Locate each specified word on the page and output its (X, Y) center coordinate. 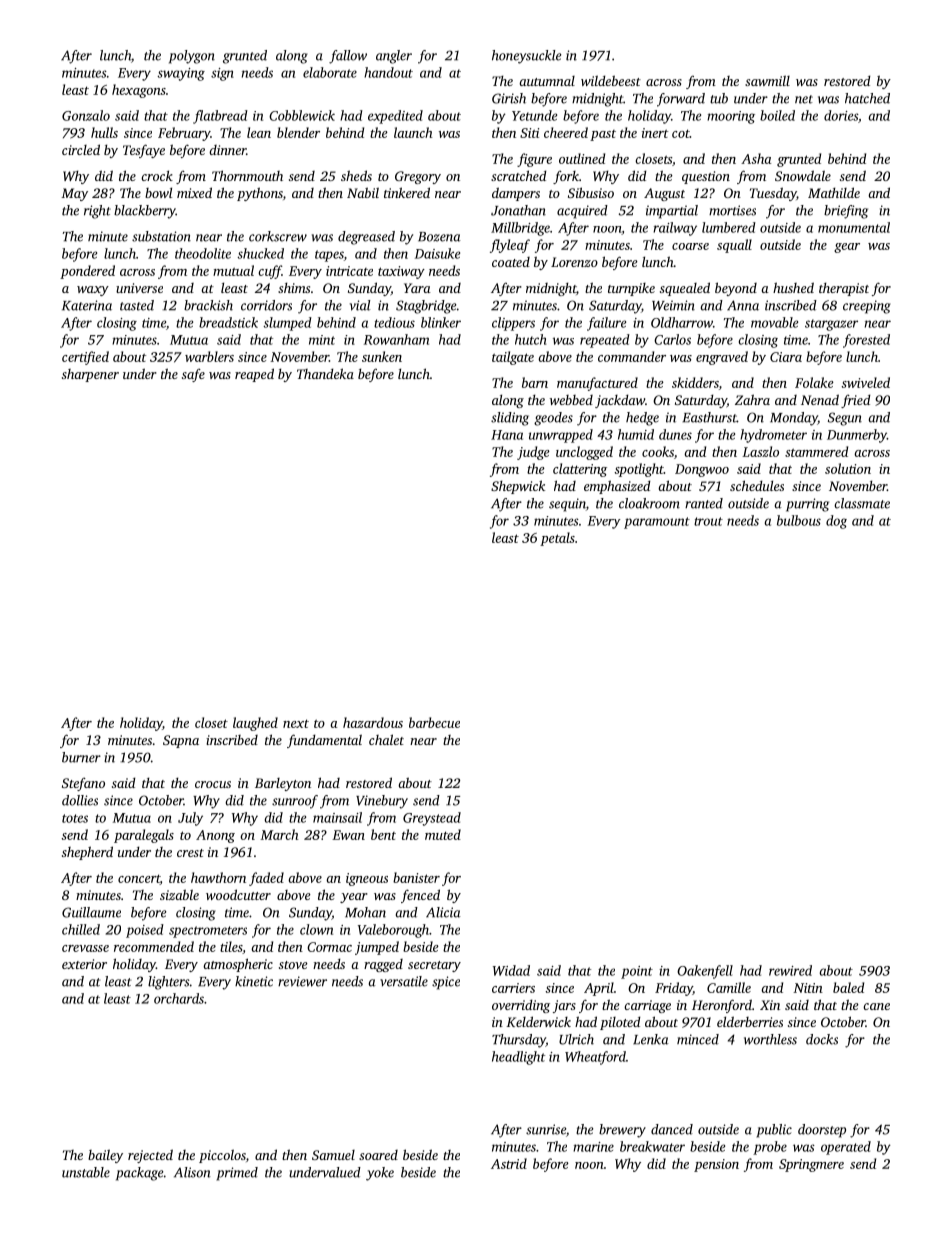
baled (848, 987)
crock (157, 175)
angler (394, 57)
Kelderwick (538, 1021)
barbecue (434, 722)
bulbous (799, 520)
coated (511, 262)
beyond (736, 289)
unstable (86, 1172)
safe (193, 375)
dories (841, 115)
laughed (255, 724)
